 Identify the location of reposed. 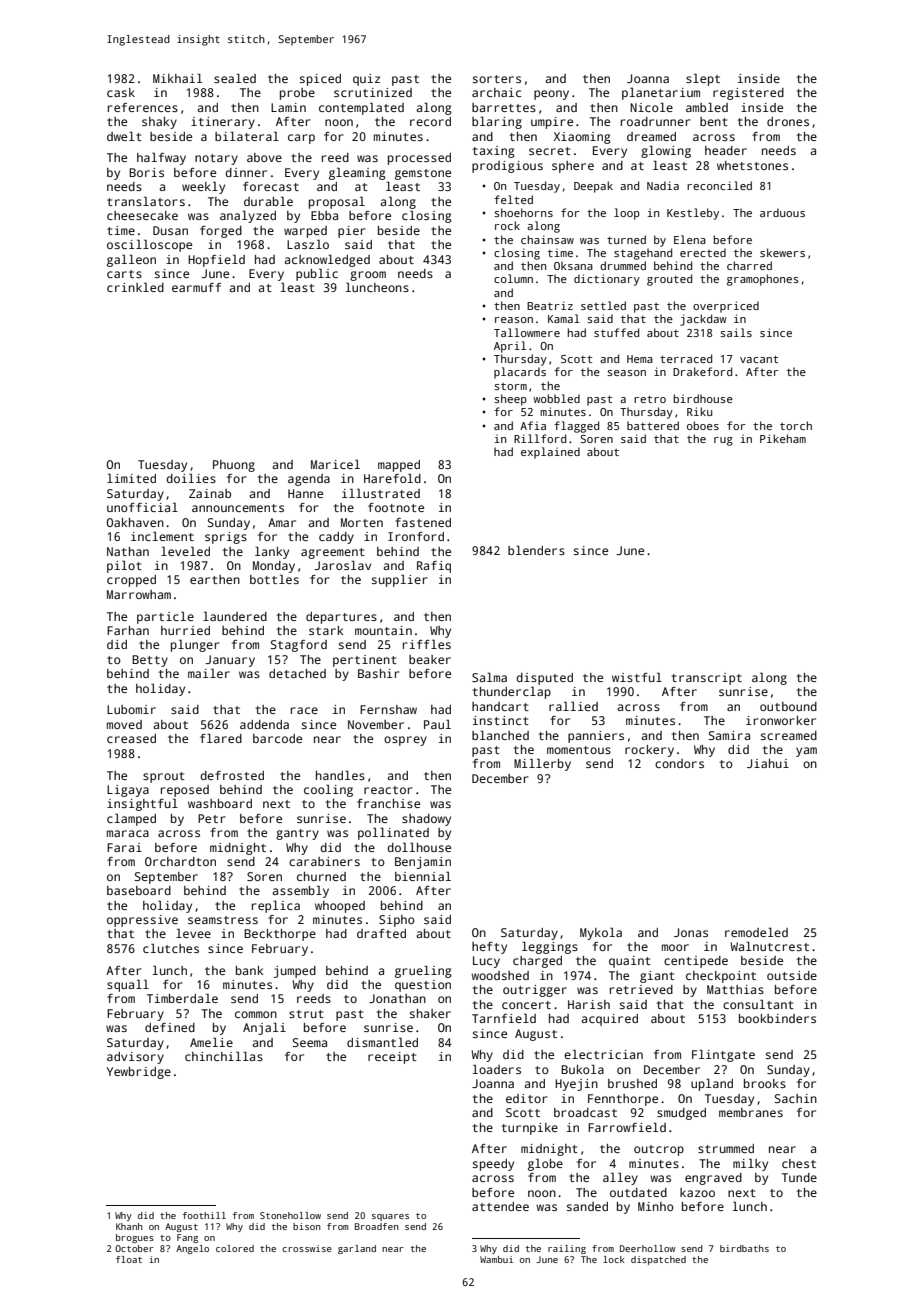
(185, 791).
